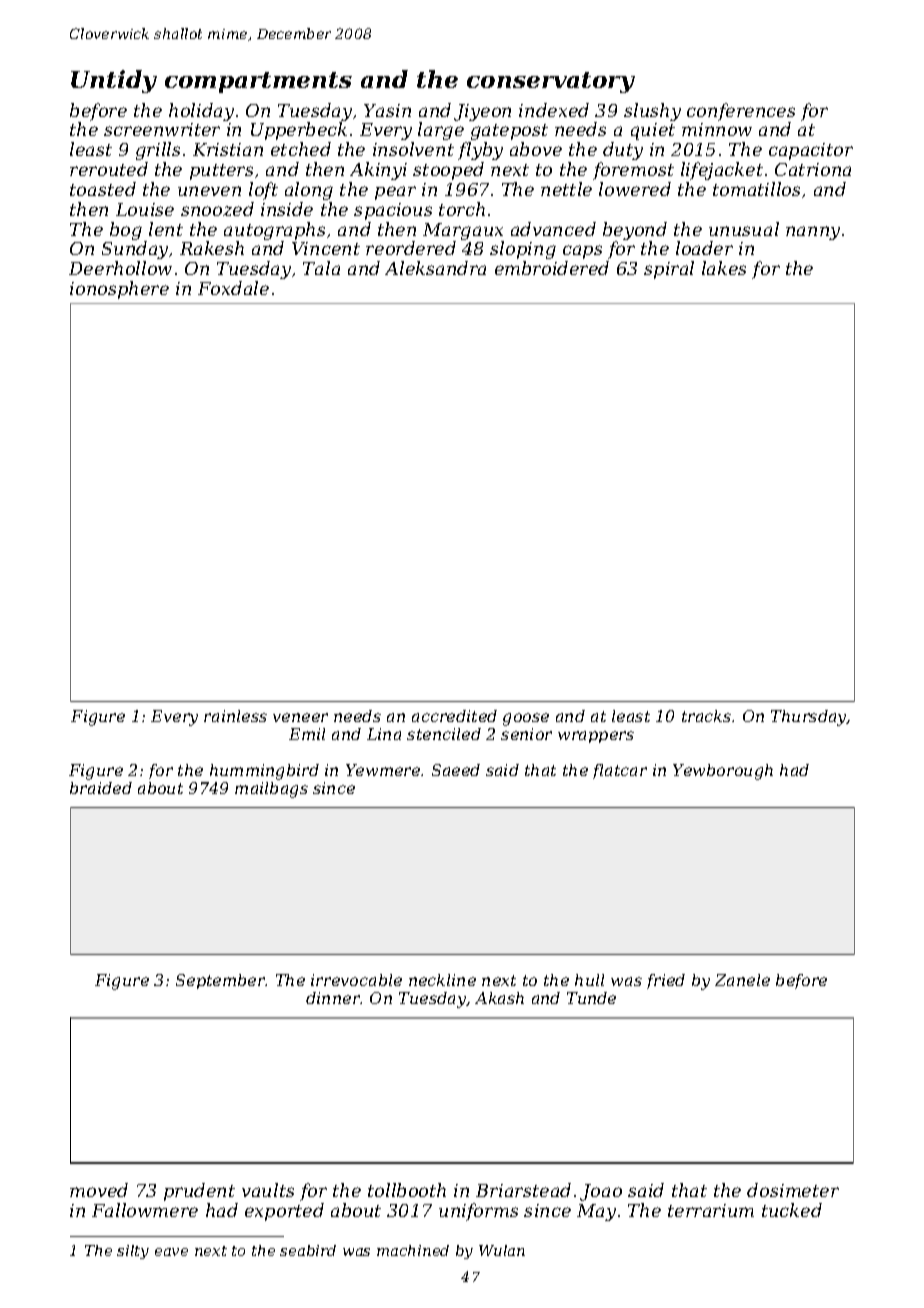 The image size is (924, 1308). I want to click on braided, so click(101, 788).
